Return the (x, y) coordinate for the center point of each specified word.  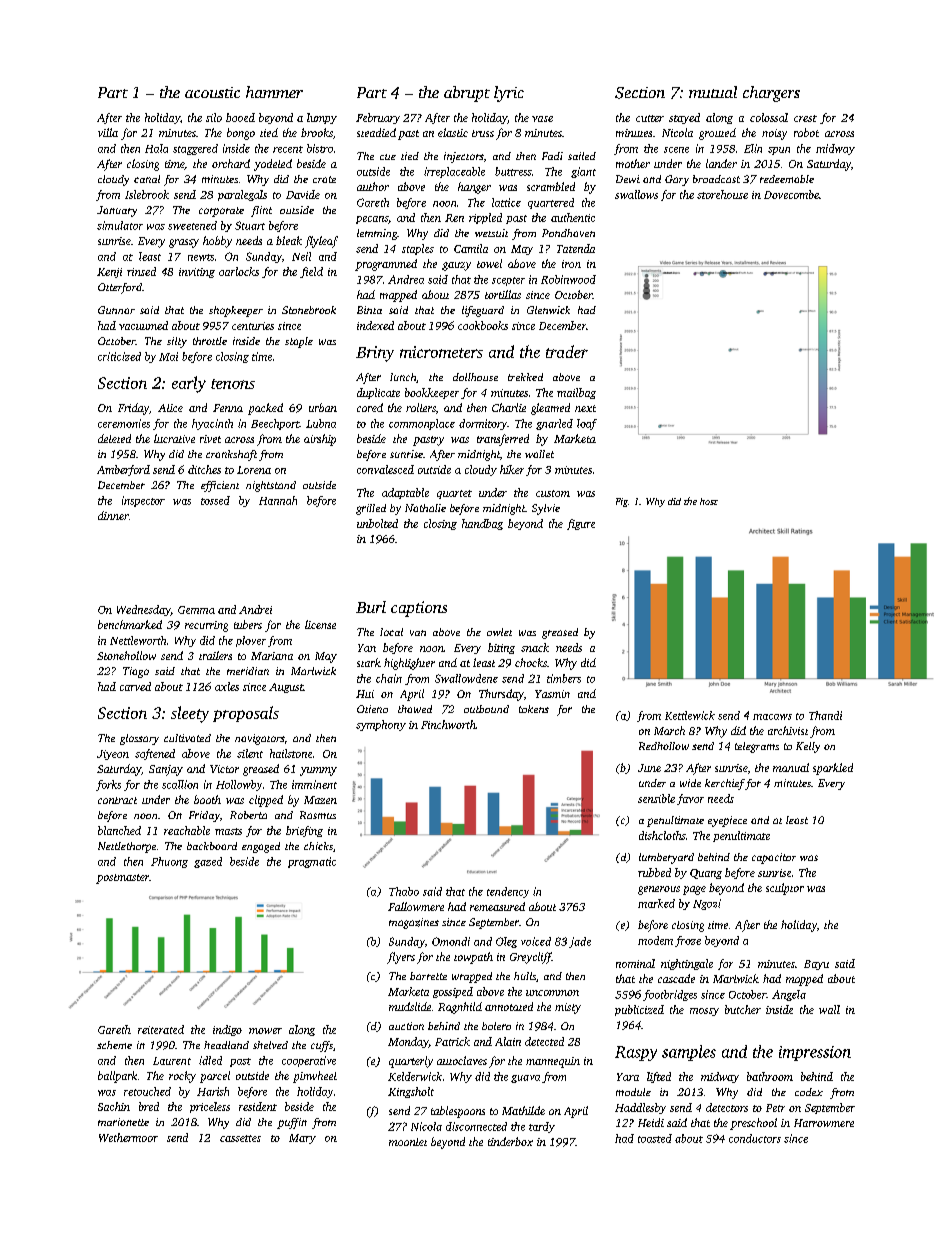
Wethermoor (128, 1137)
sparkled (833, 769)
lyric (509, 94)
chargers (771, 94)
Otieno (372, 709)
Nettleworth (138, 640)
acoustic (212, 92)
